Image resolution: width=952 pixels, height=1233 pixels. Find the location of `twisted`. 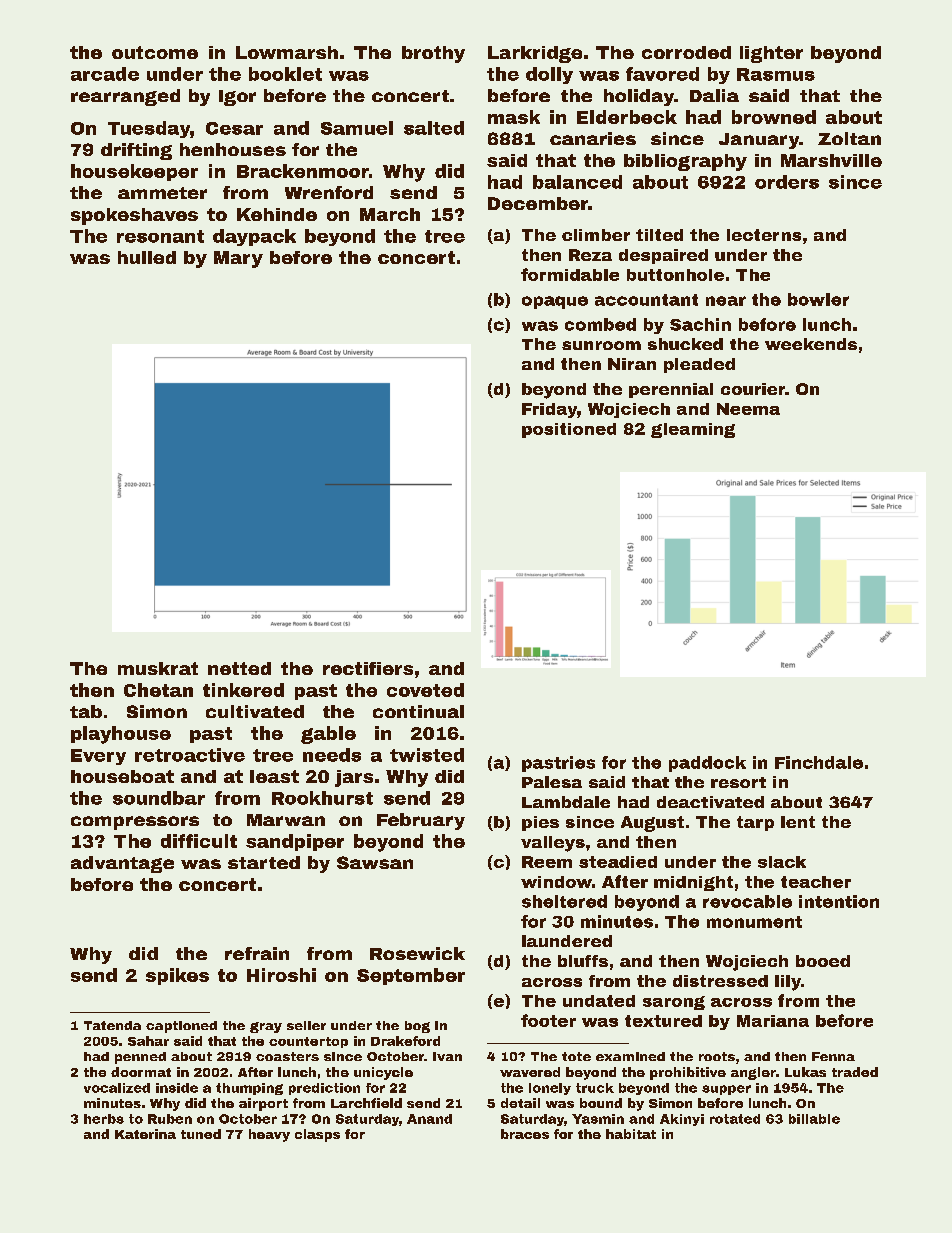

twisted is located at coordinates (427, 755).
